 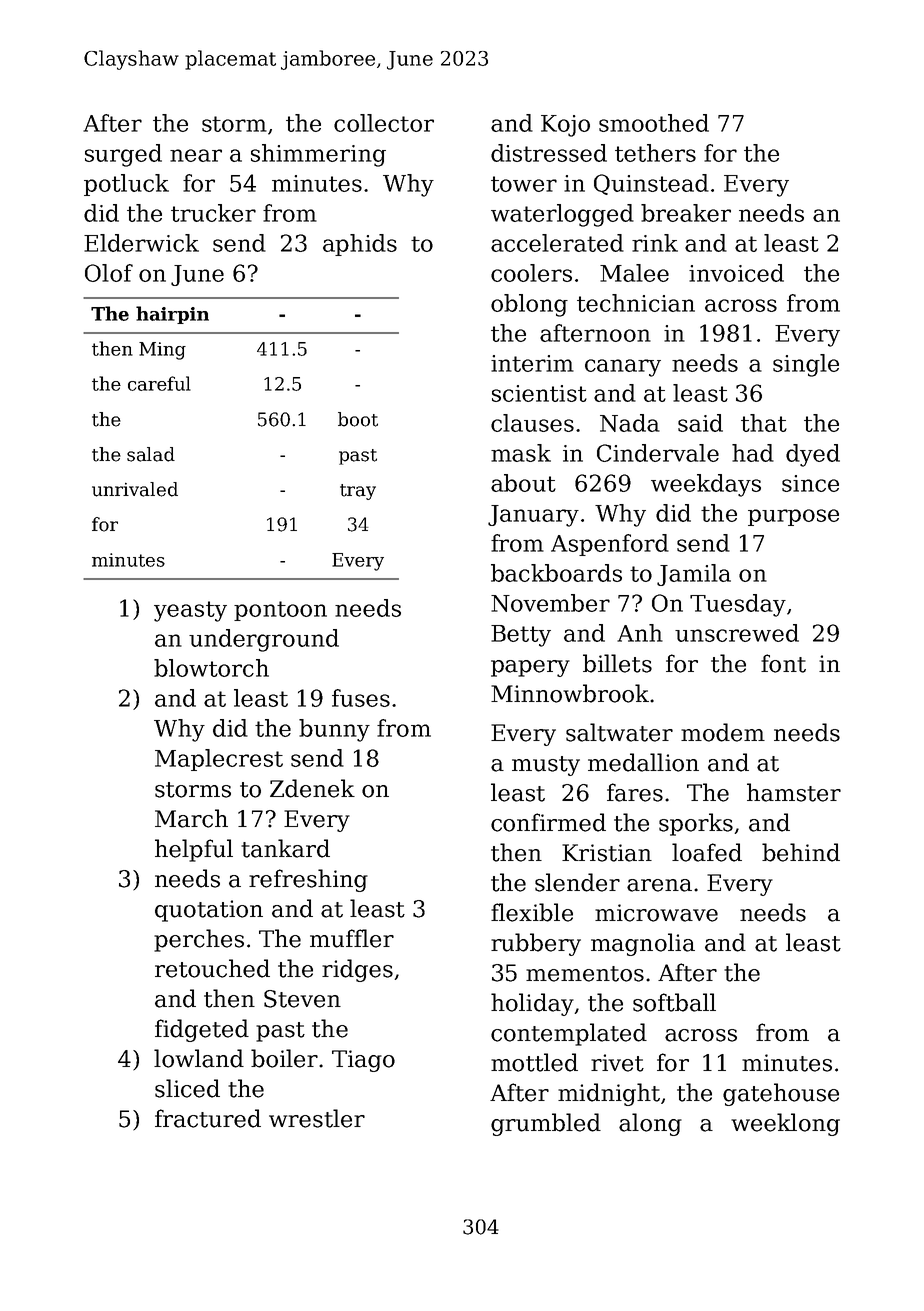 What do you see at coordinates (123, 155) in the screenshot?
I see `surged` at bounding box center [123, 155].
